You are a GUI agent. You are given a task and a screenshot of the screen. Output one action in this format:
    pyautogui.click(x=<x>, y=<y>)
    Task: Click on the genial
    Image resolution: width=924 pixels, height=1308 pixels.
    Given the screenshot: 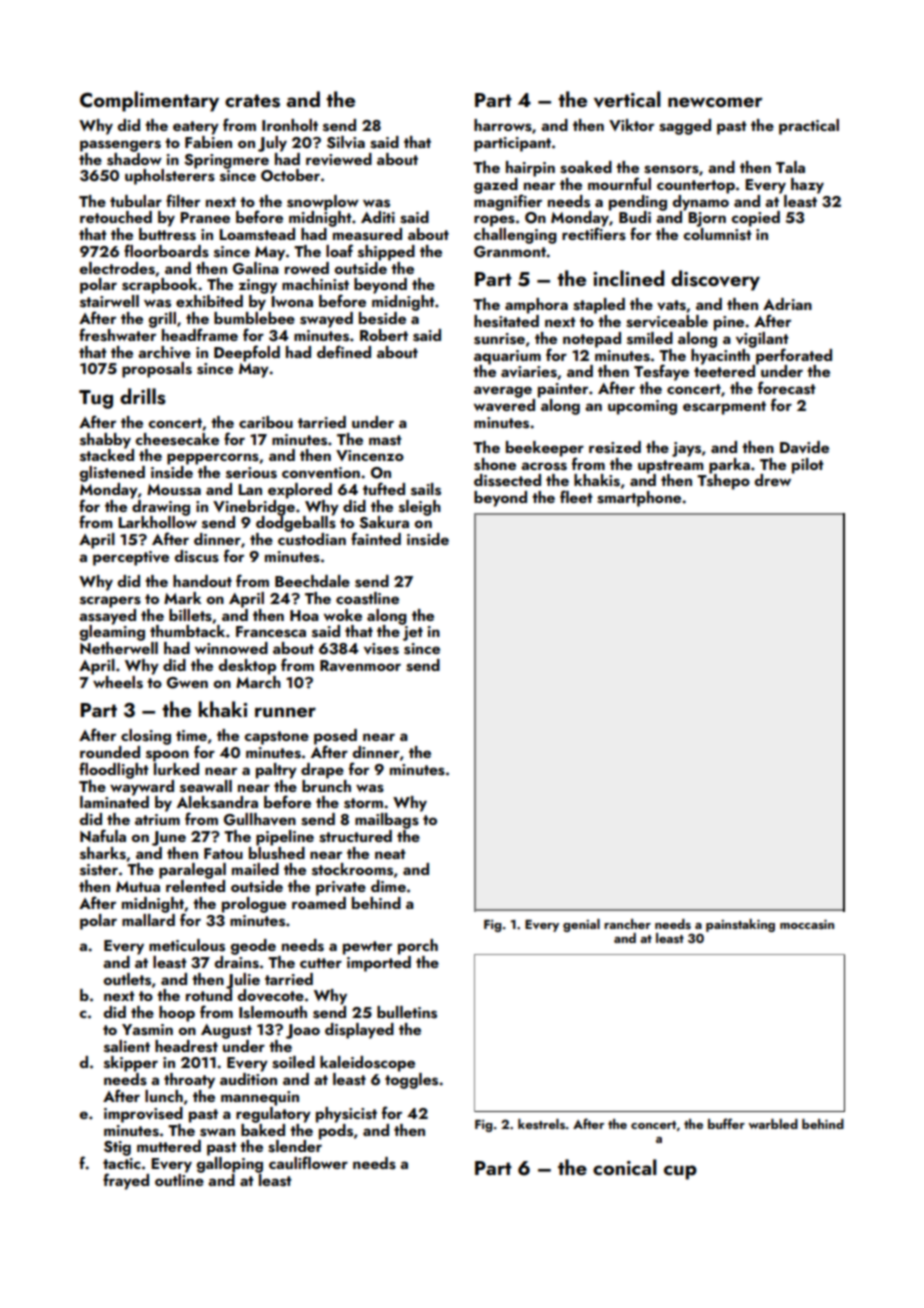 What is the action you would take?
    pyautogui.click(x=581, y=925)
